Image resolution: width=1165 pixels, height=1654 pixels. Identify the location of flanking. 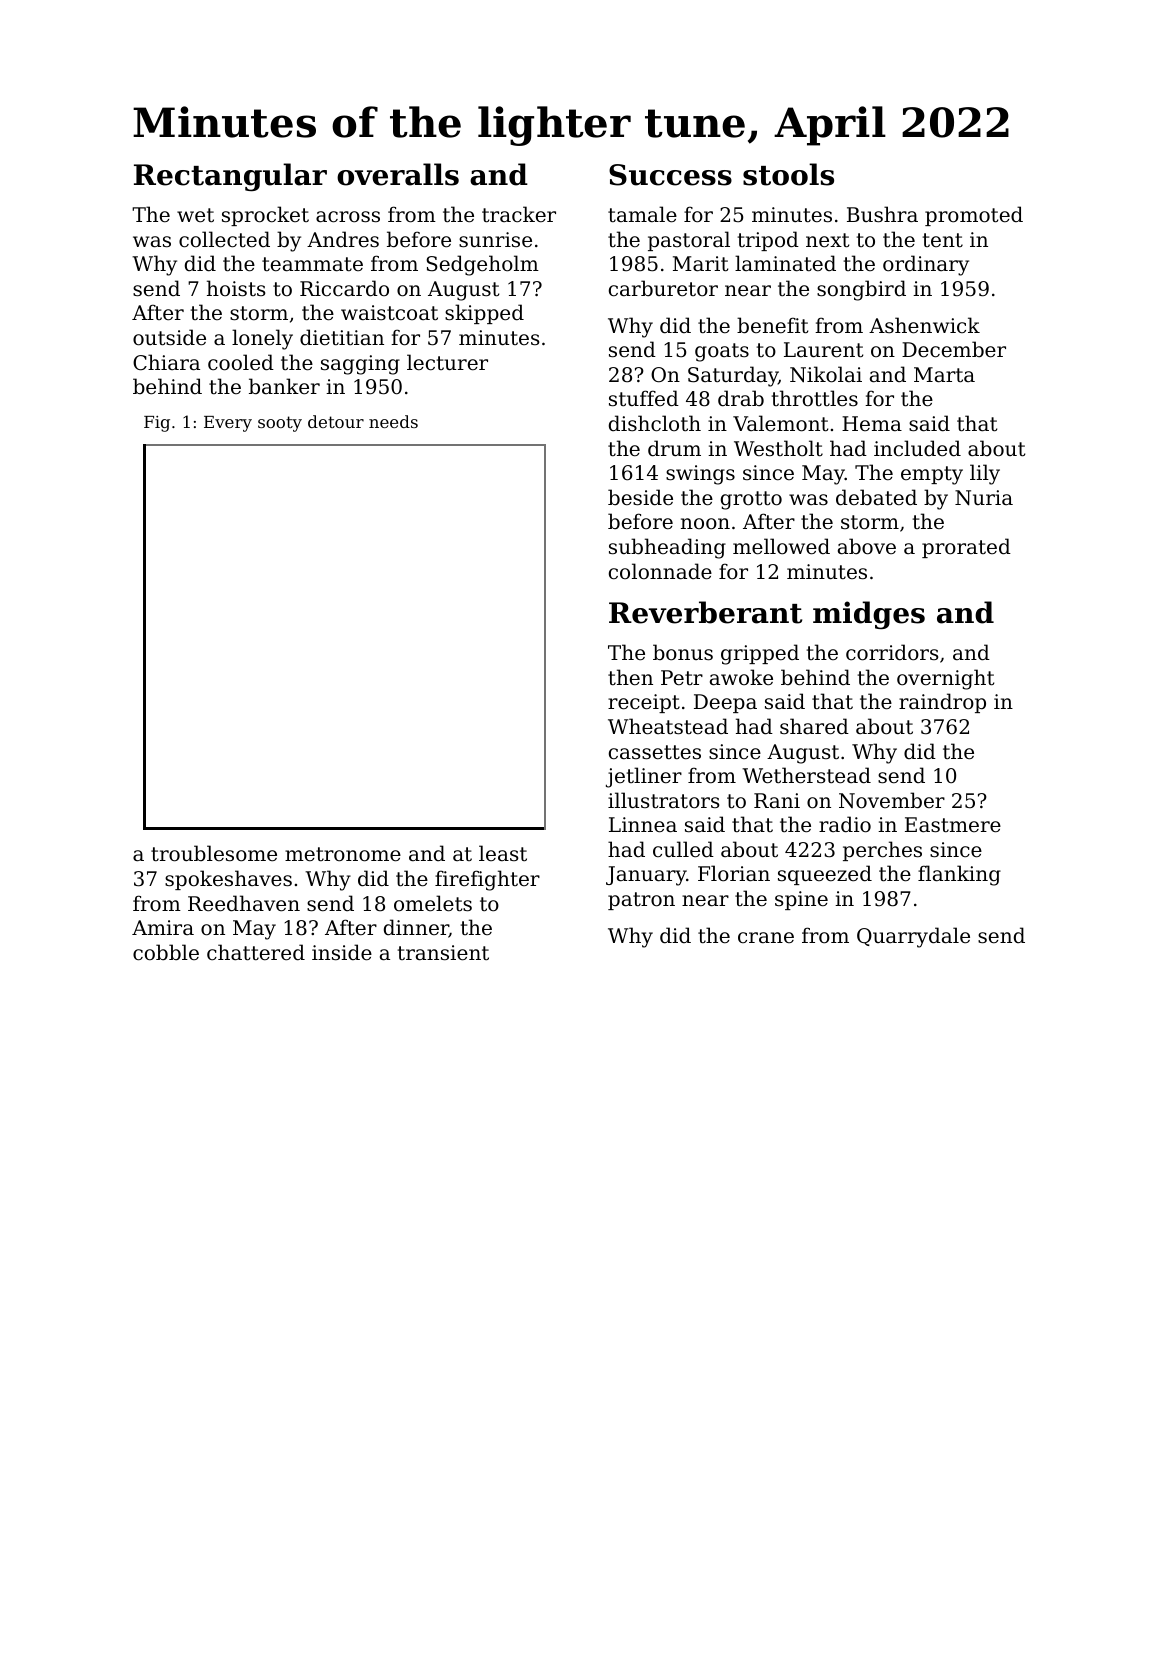
(959, 875).
